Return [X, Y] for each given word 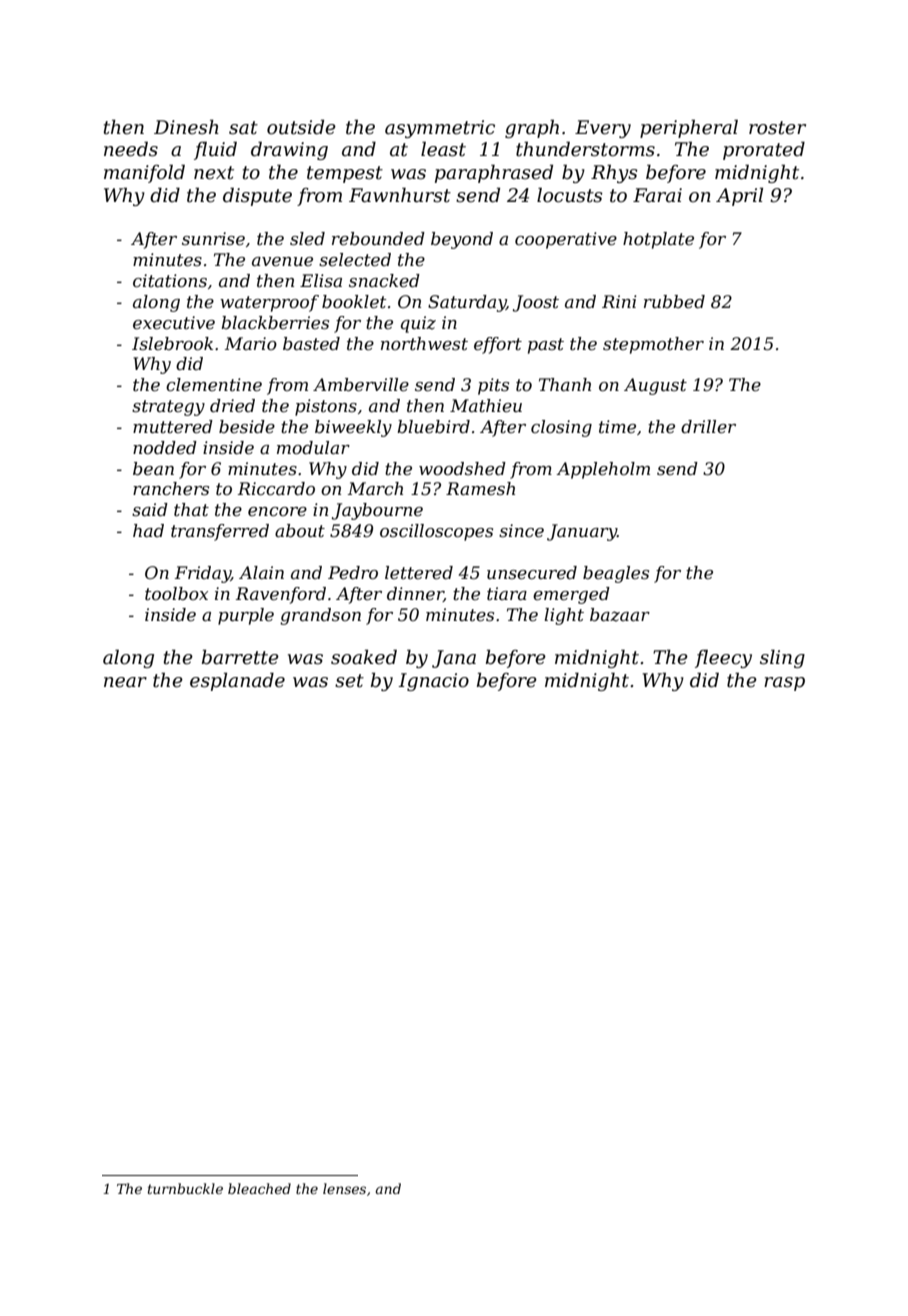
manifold [144, 173]
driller [708, 427]
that [191, 510]
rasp [784, 684]
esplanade [237, 681]
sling [782, 658]
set [349, 681]
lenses [344, 1188]
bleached [259, 1188]
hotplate [658, 240]
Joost [536, 303]
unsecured [532, 573]
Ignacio [433, 682]
